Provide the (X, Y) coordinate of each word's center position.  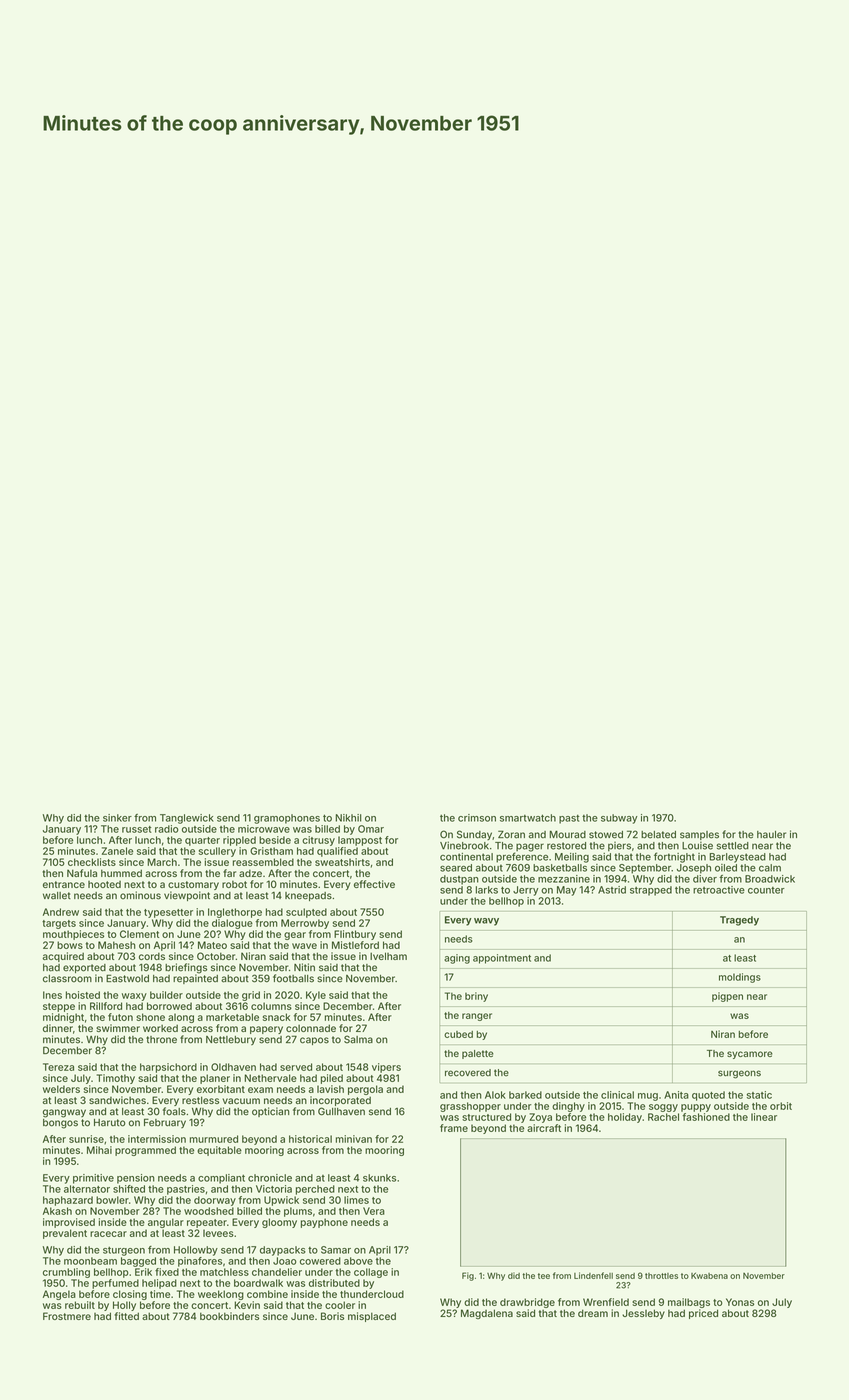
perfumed (115, 1284)
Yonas (740, 1302)
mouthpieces (73, 935)
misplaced (372, 1317)
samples (699, 835)
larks (487, 890)
